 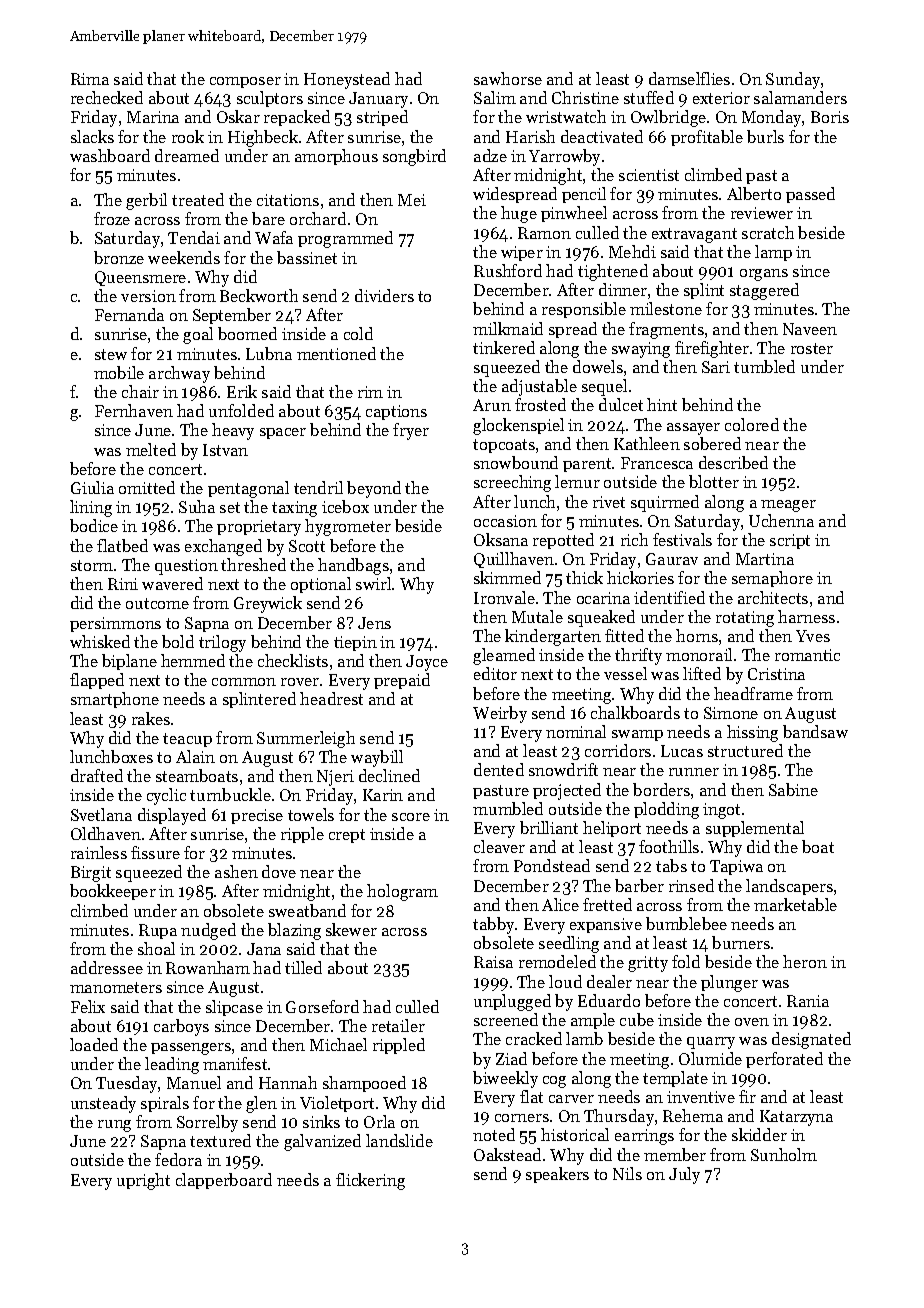 I want to click on wristwatch, so click(x=566, y=116).
